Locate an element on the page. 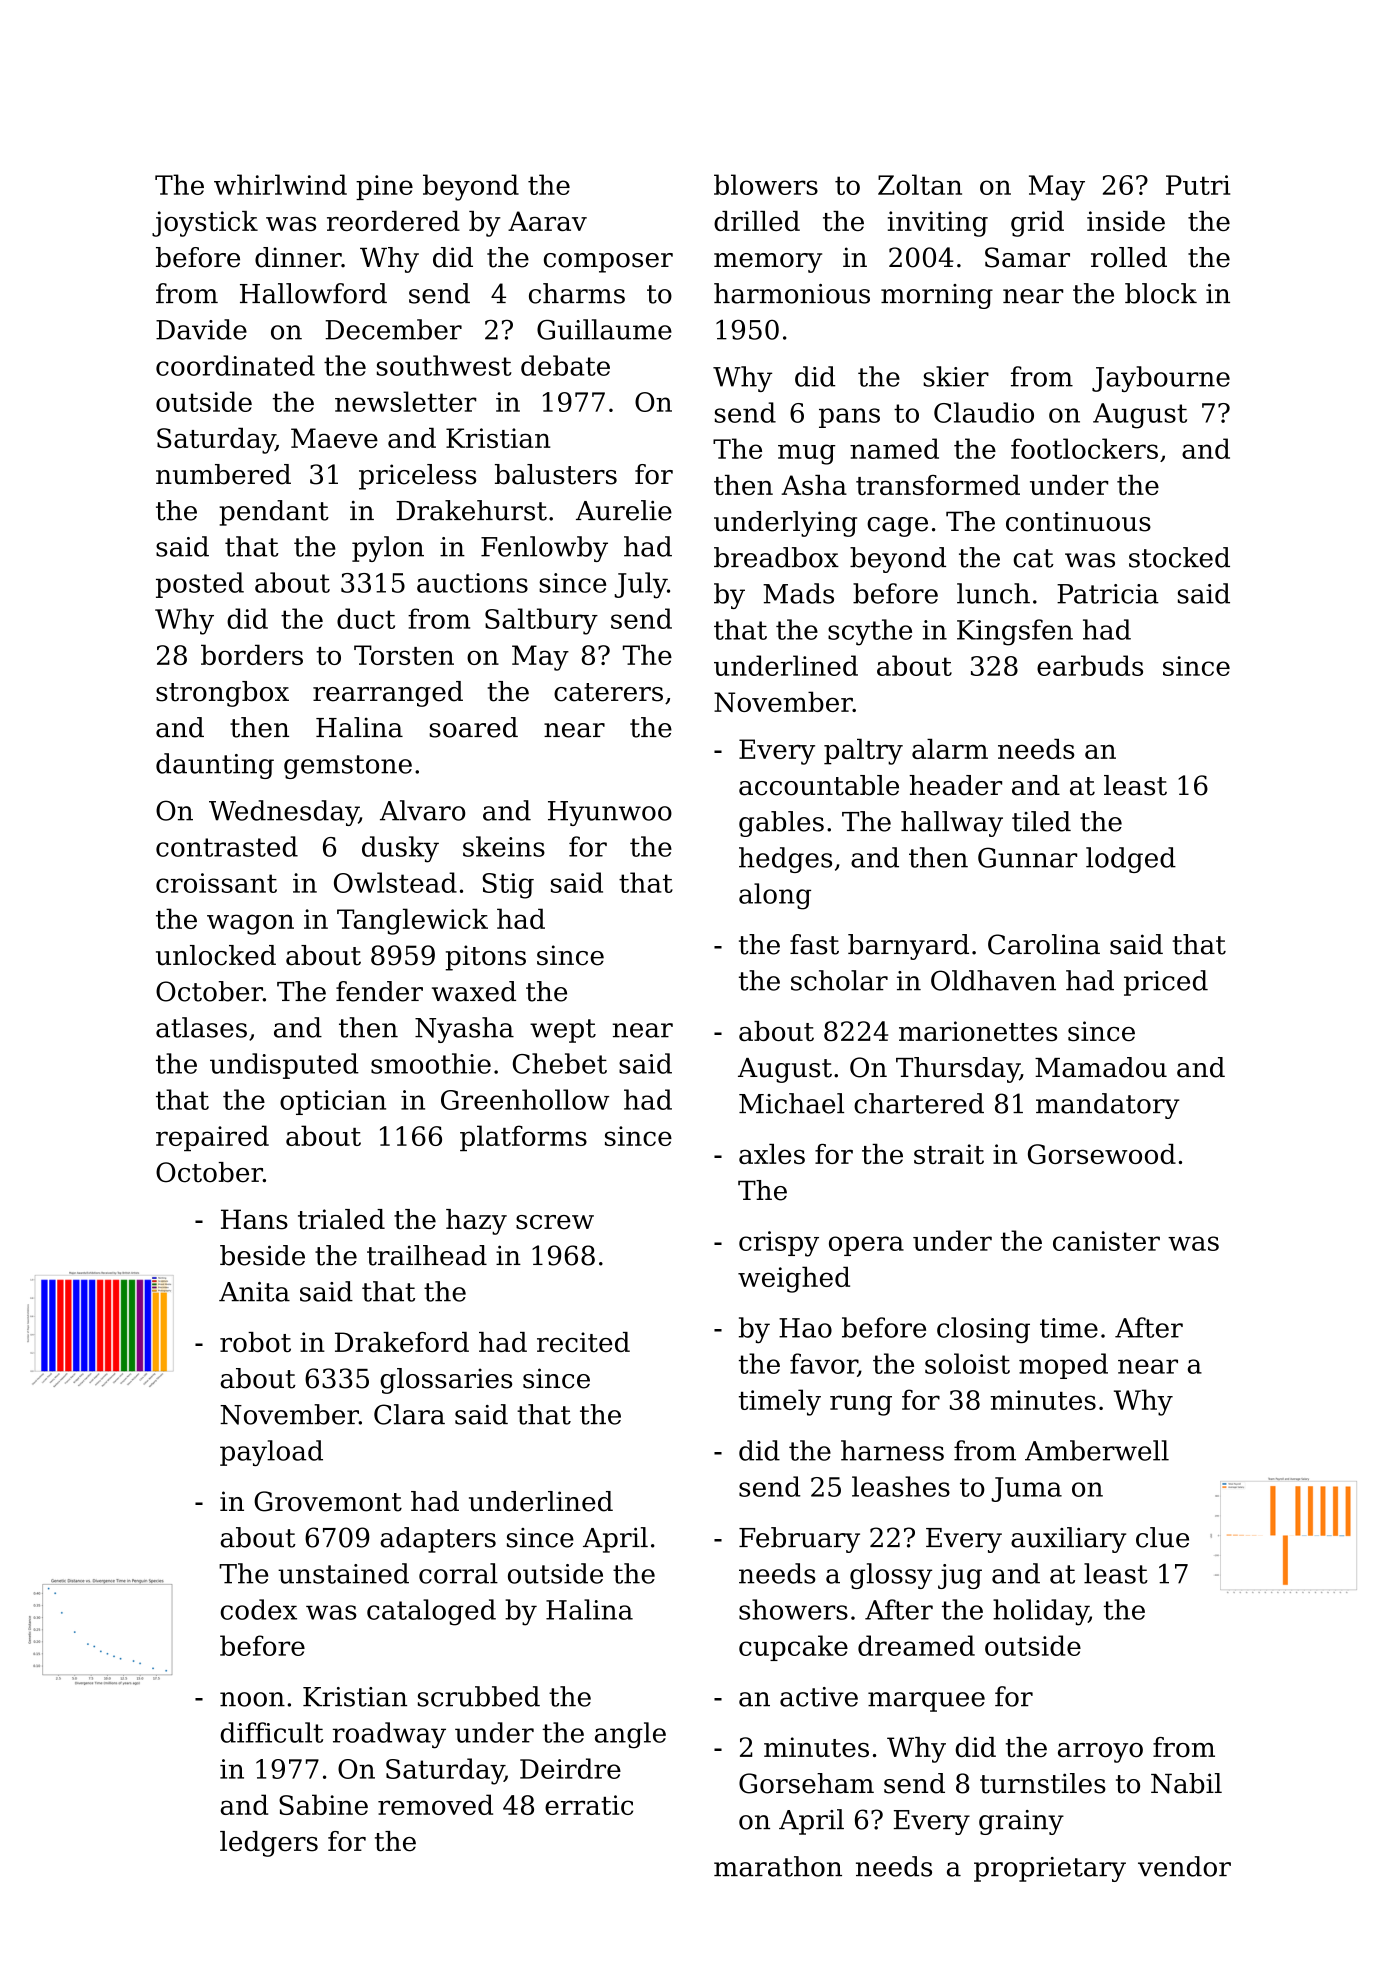 The height and width of the document is (1969, 1386). Owlstead is located at coordinates (395, 882).
